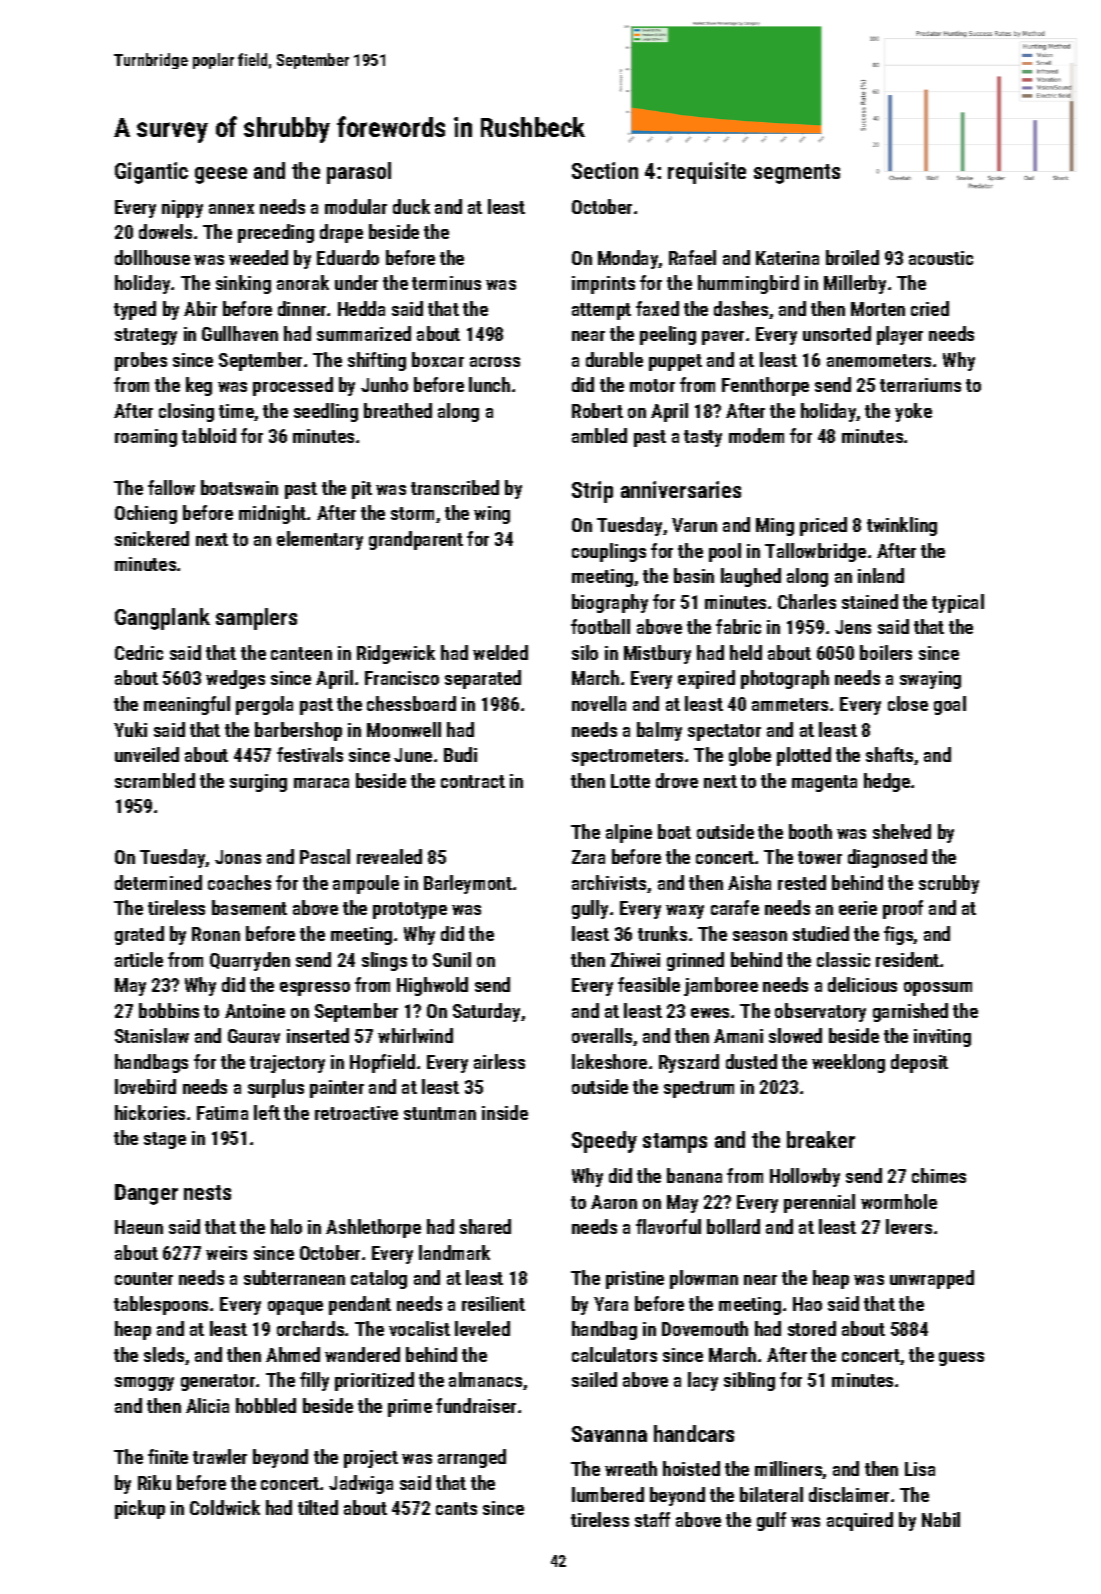  I want to click on segments, so click(797, 174).
